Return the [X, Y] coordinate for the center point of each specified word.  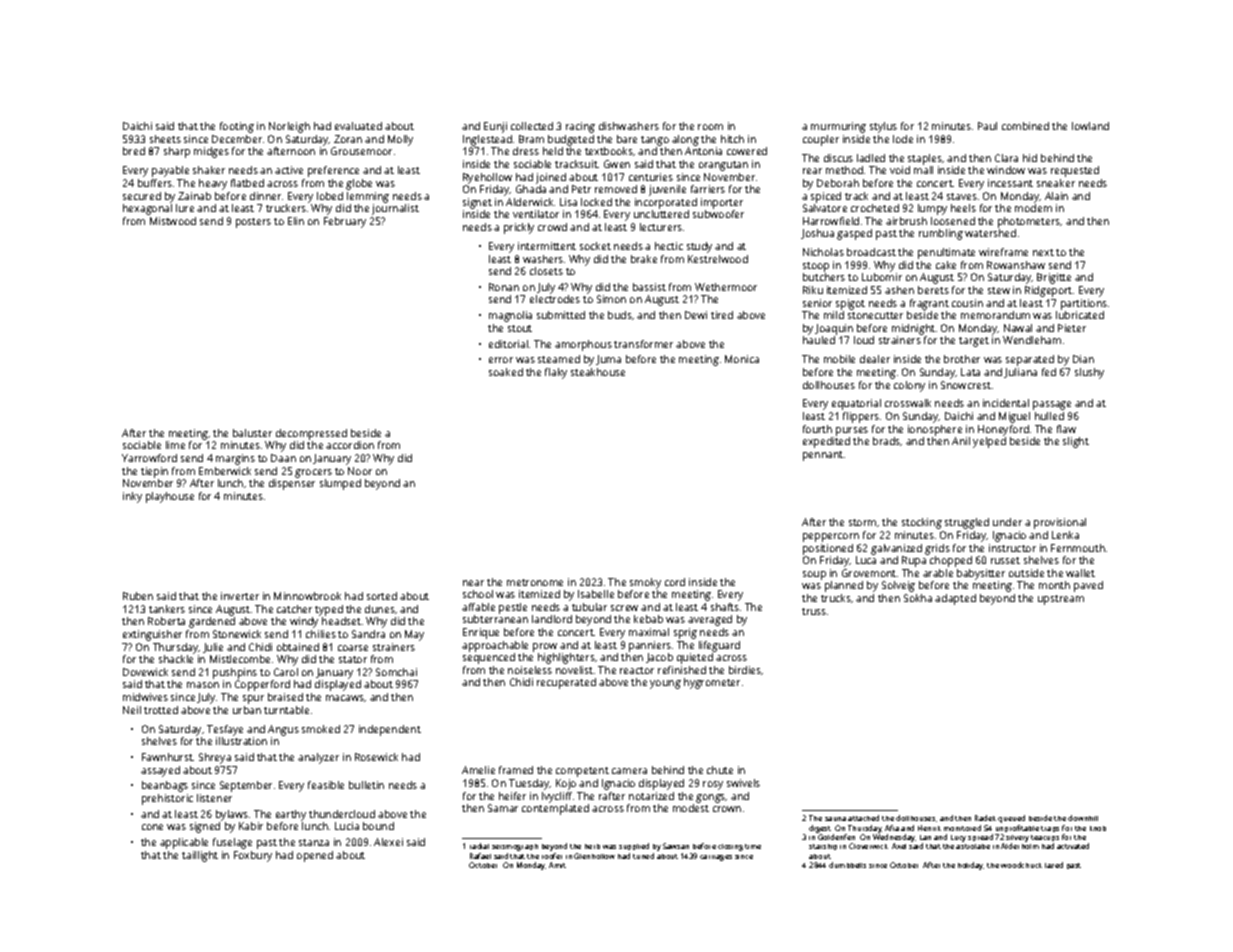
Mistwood [173, 221]
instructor [1012, 548]
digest [820, 829]
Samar [503, 808]
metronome [535, 582]
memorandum [995, 315]
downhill [1083, 818]
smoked [321, 729]
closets [546, 271]
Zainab [194, 196]
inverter [240, 596]
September [246, 786]
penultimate [946, 253]
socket [595, 246]
